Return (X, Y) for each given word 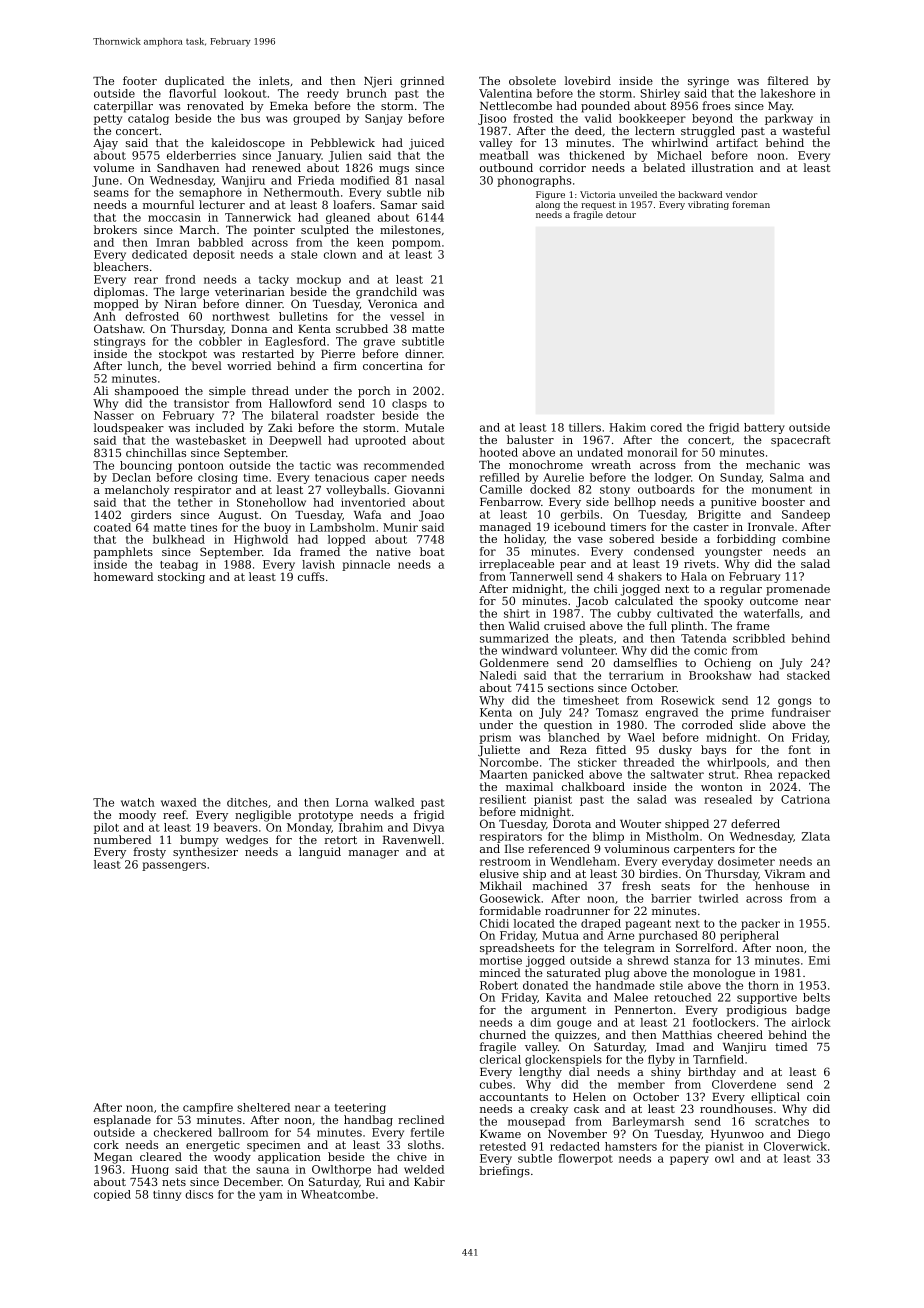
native (393, 552)
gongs (794, 702)
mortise (501, 960)
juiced (426, 144)
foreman (751, 204)
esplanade (122, 1121)
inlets (274, 80)
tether (195, 502)
